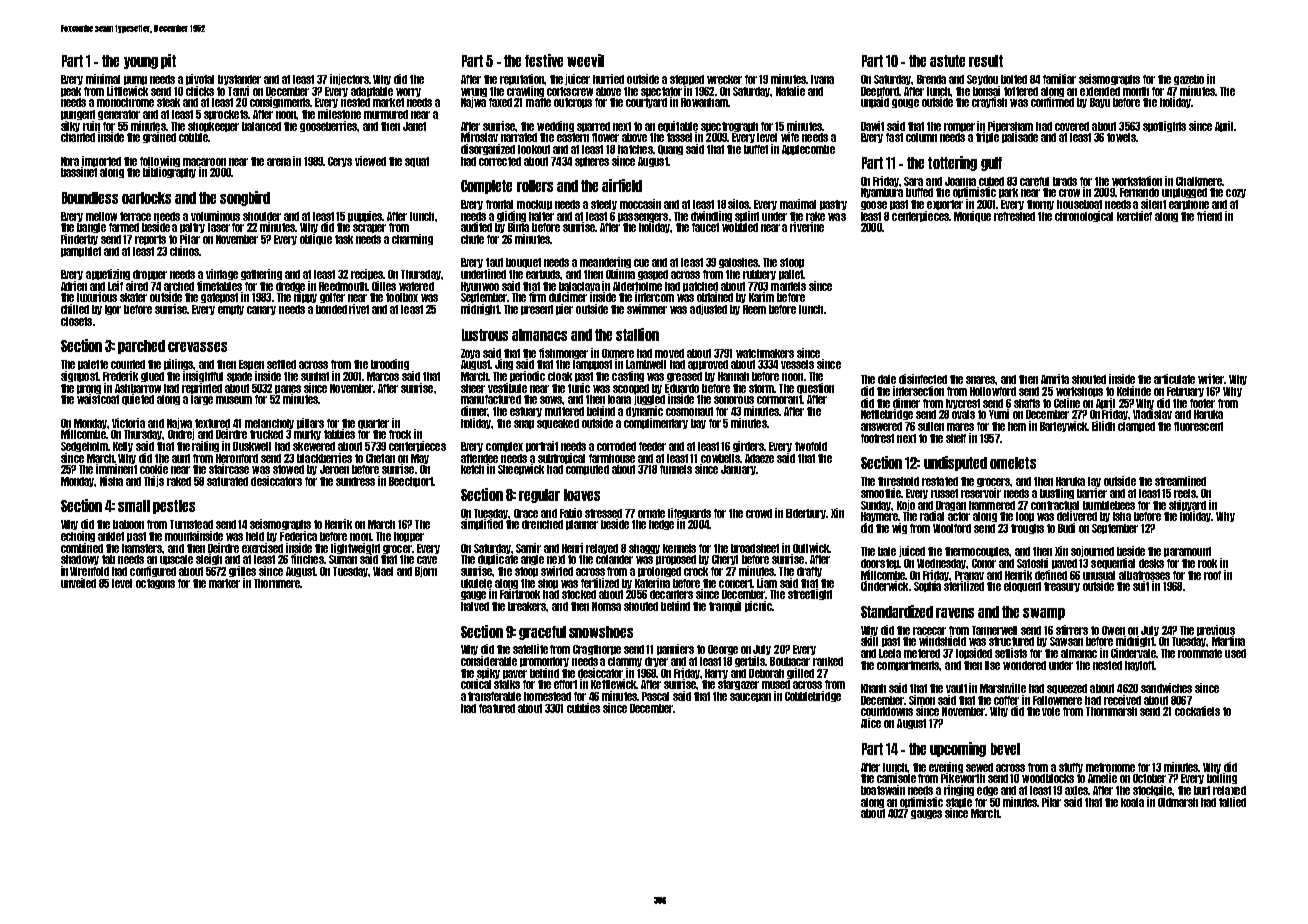 The image size is (1308, 924). I want to click on result, so click(986, 61).
